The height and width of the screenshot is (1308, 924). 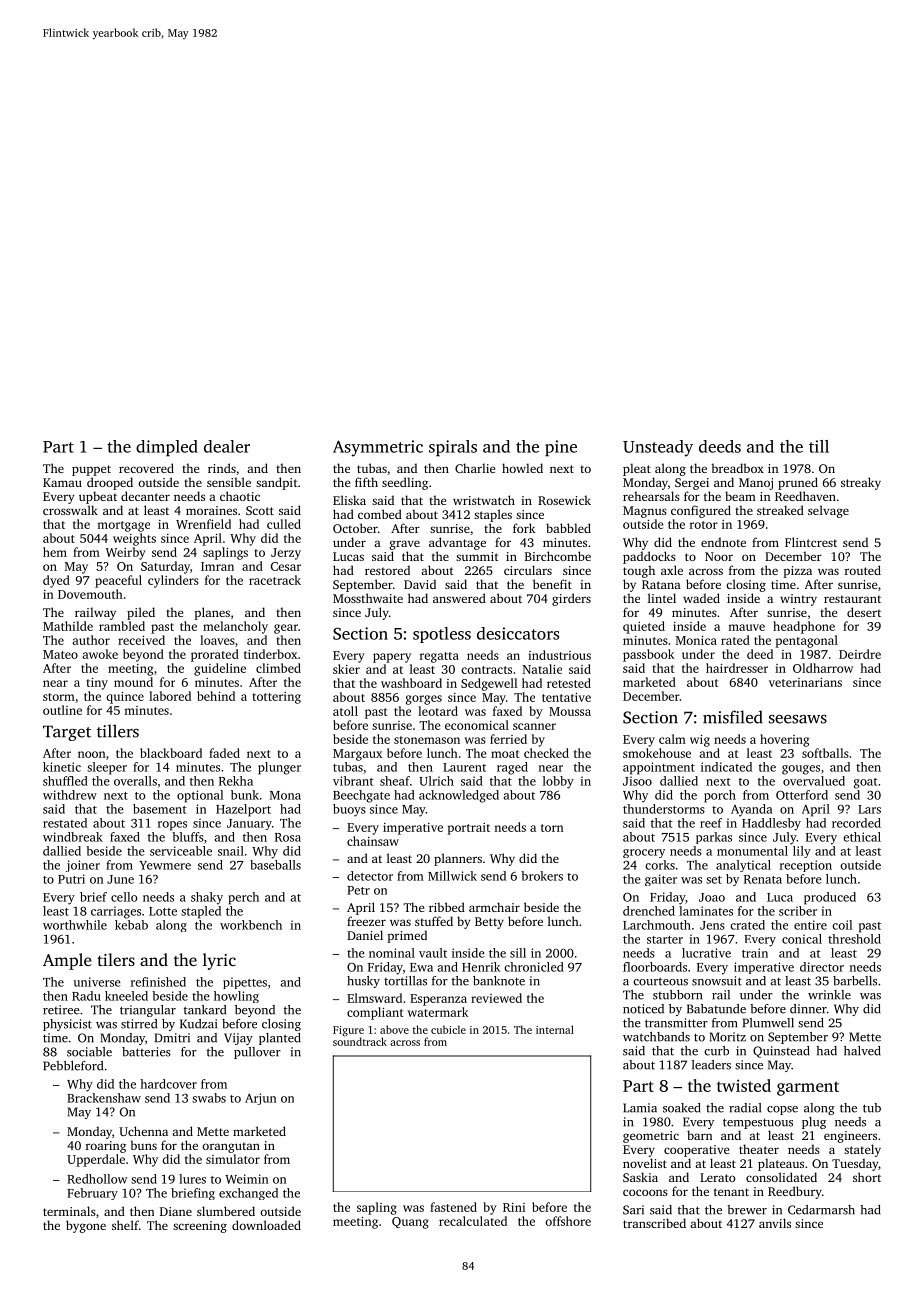 I want to click on advantage, so click(x=457, y=543).
